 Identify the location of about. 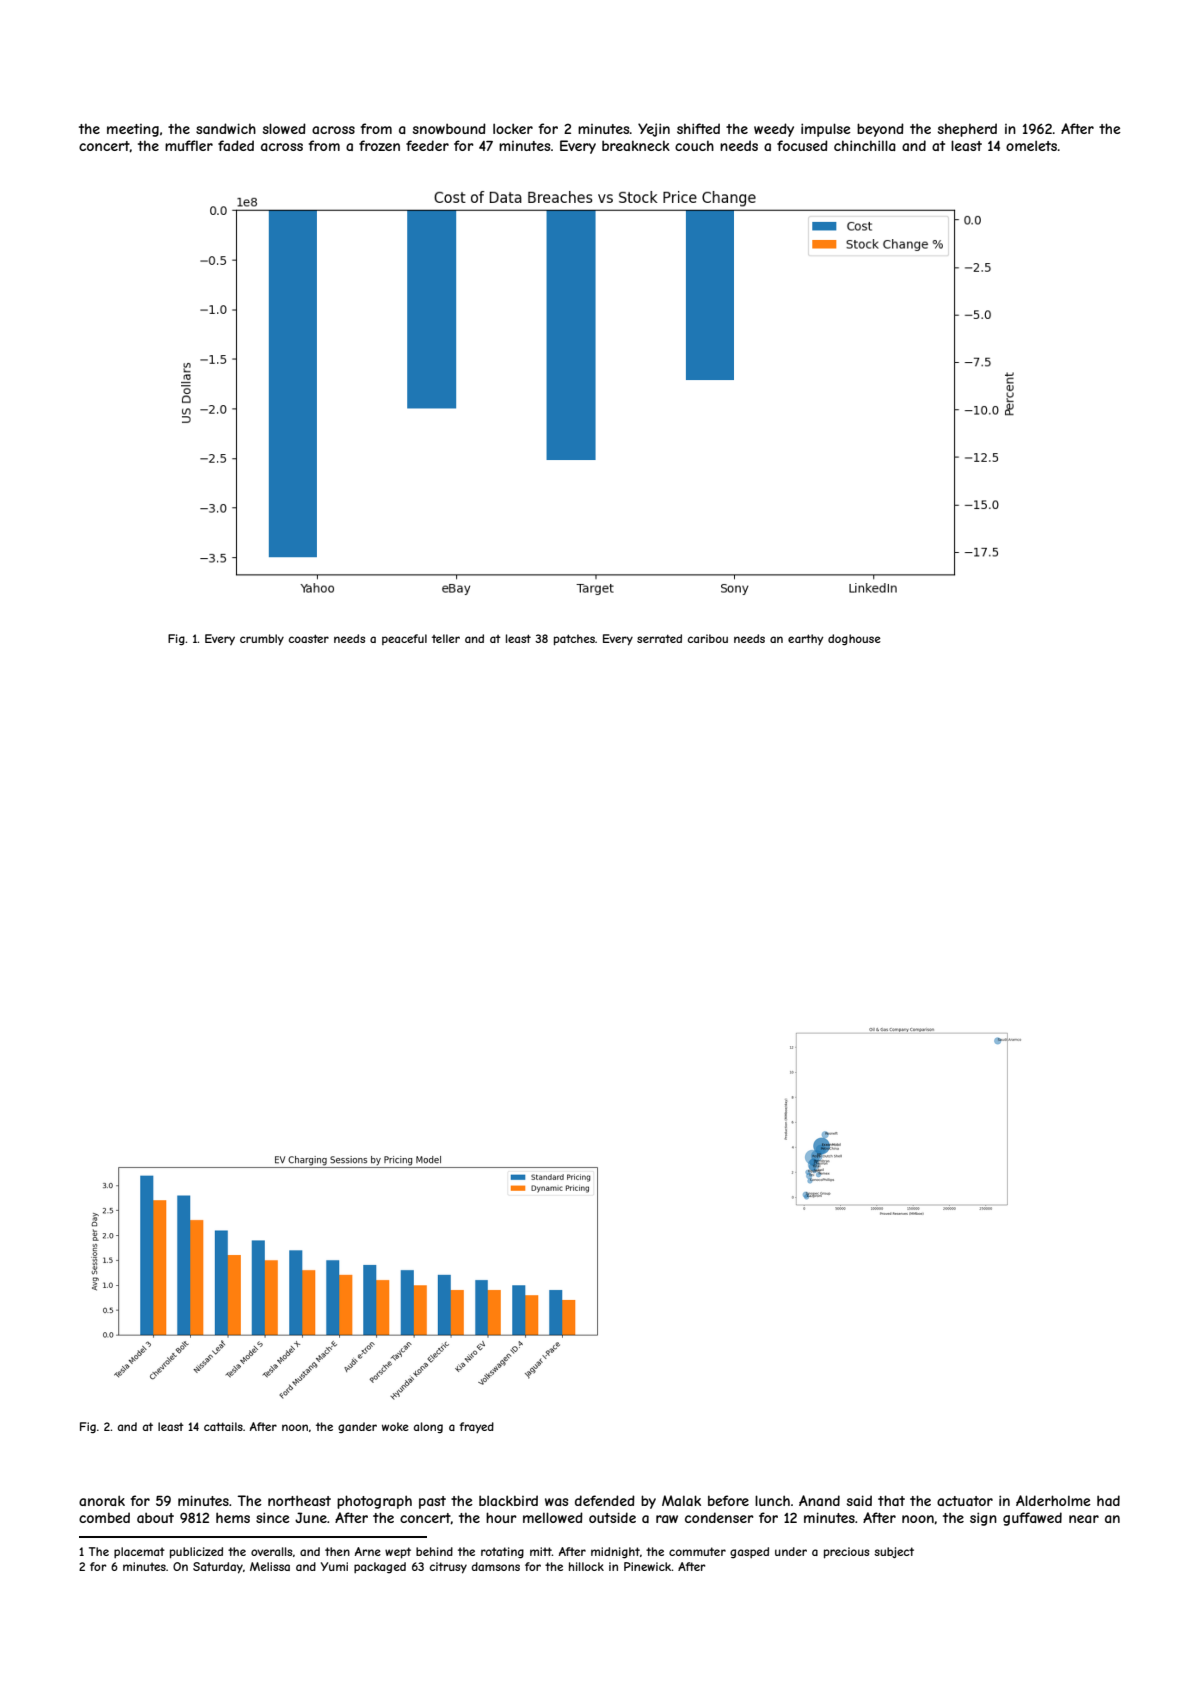
(155, 1518).
